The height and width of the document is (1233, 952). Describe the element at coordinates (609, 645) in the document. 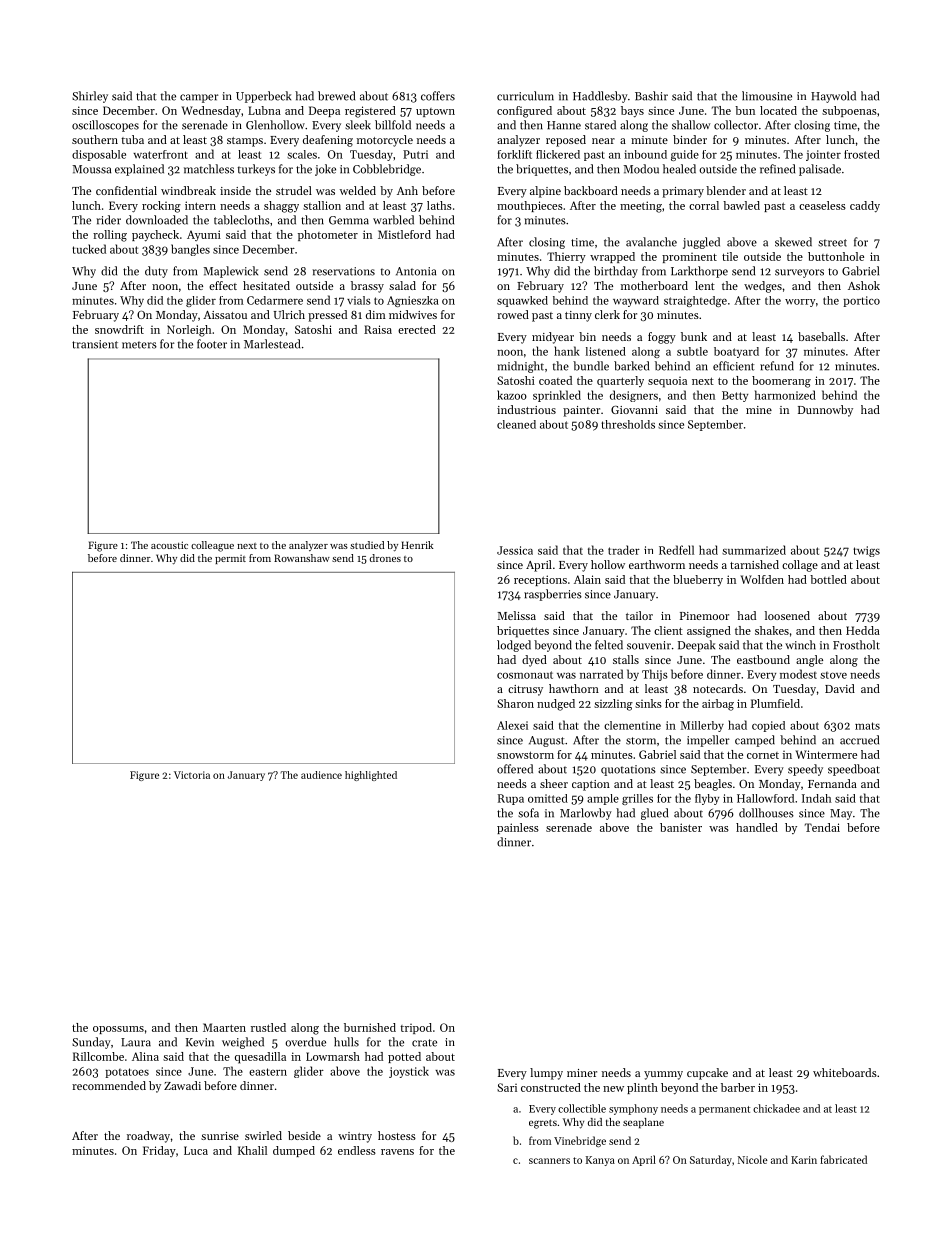

I see `felted` at that location.
